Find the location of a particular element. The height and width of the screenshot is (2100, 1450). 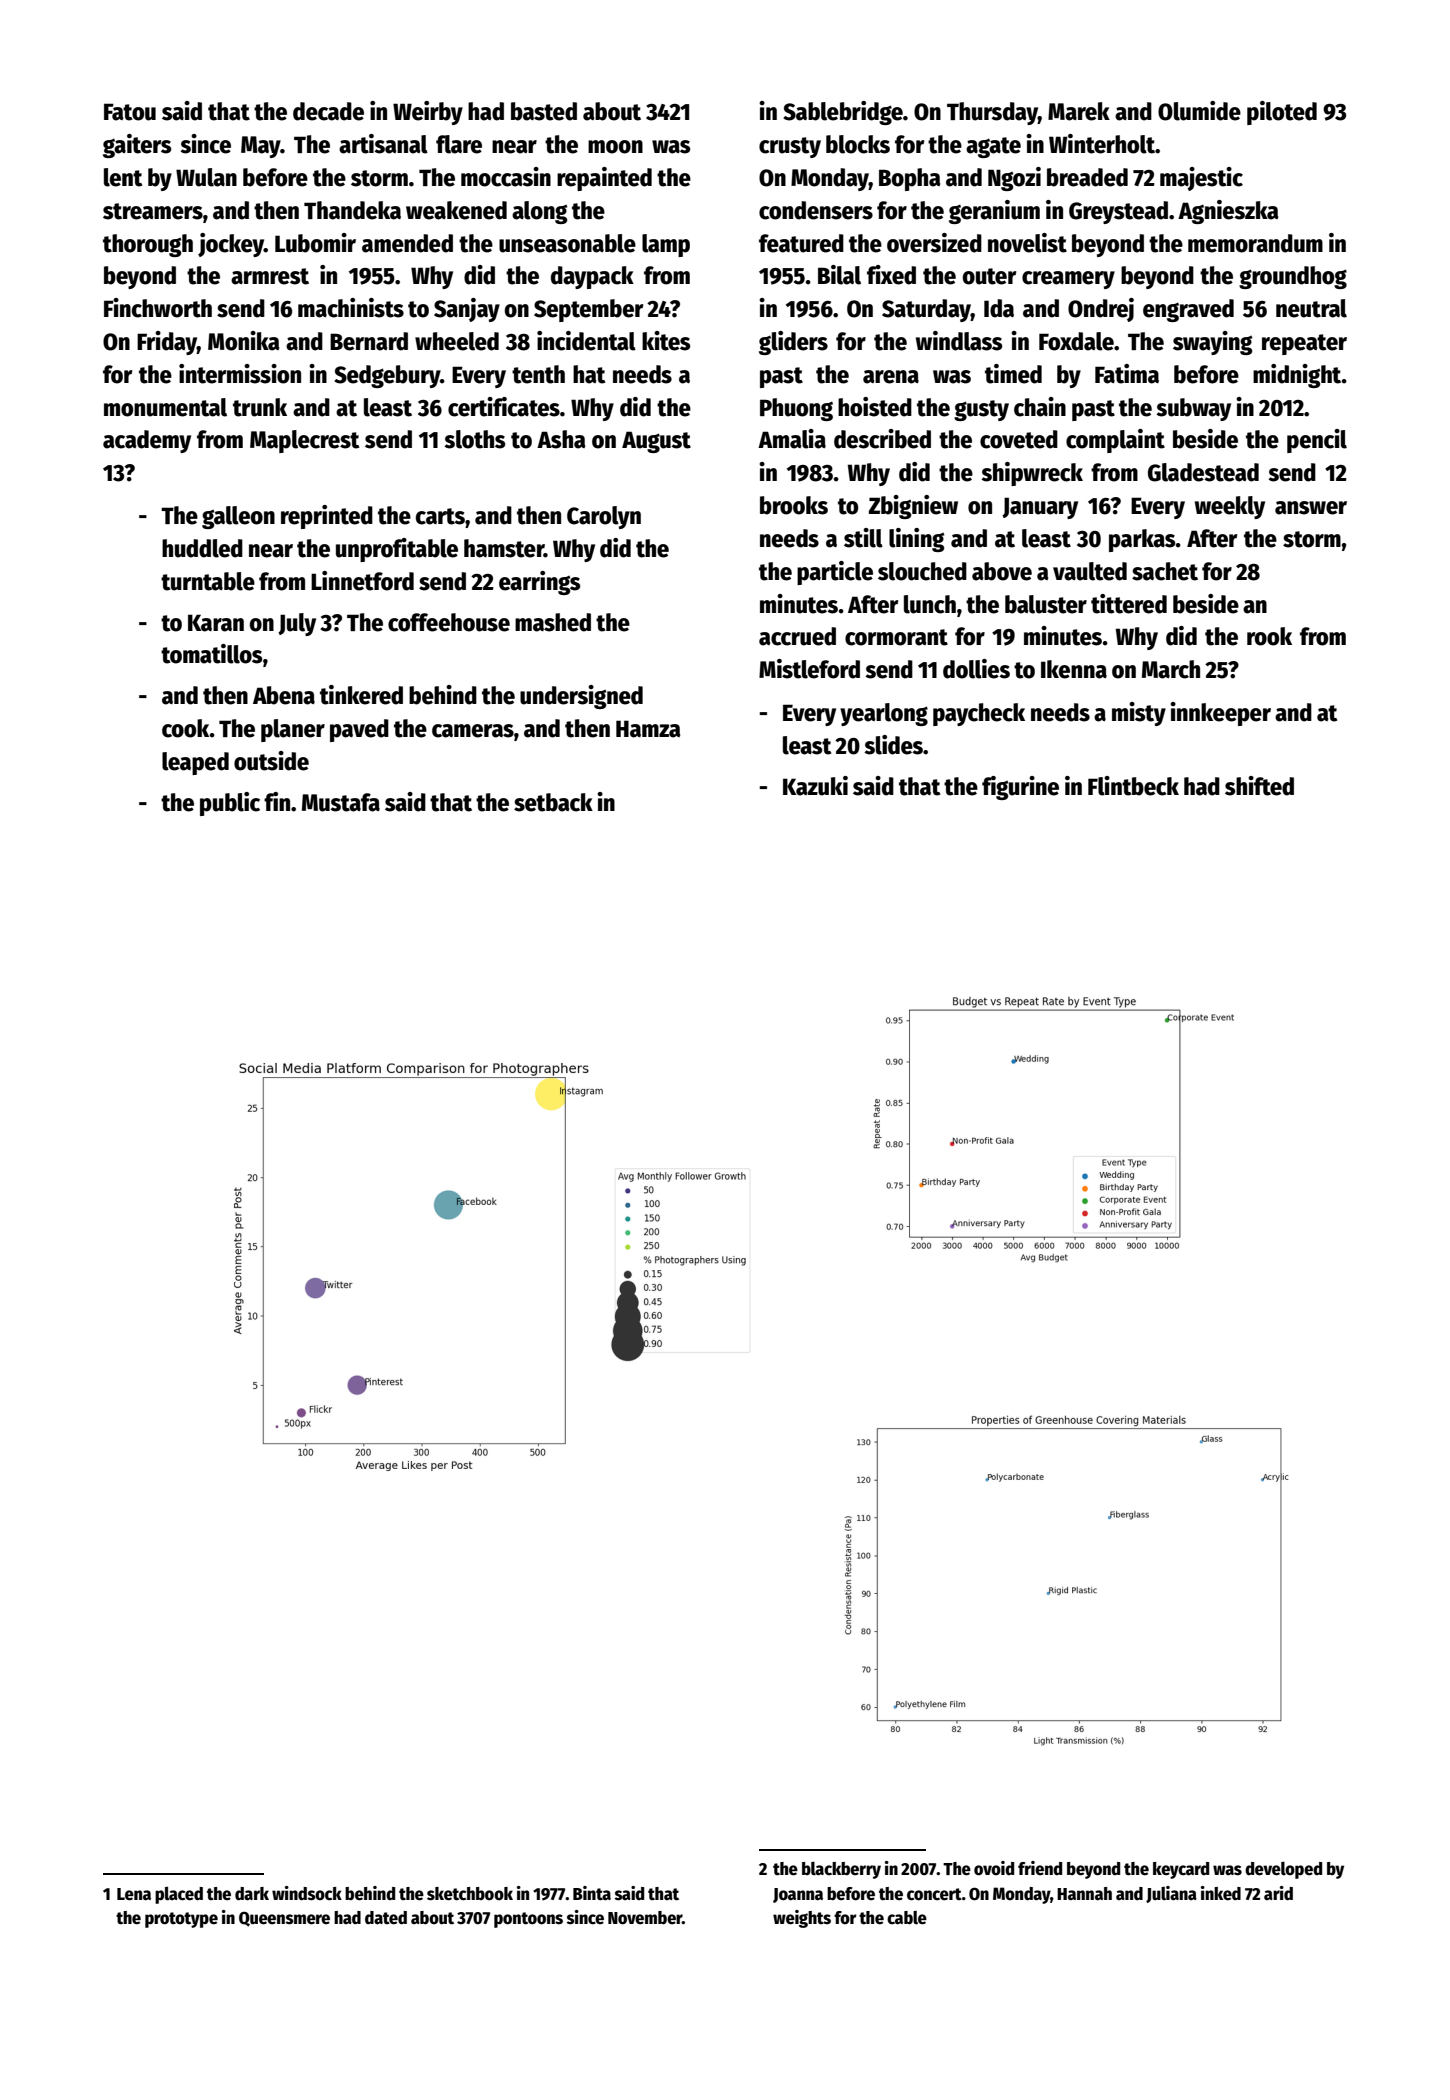

amended is located at coordinates (407, 243).
